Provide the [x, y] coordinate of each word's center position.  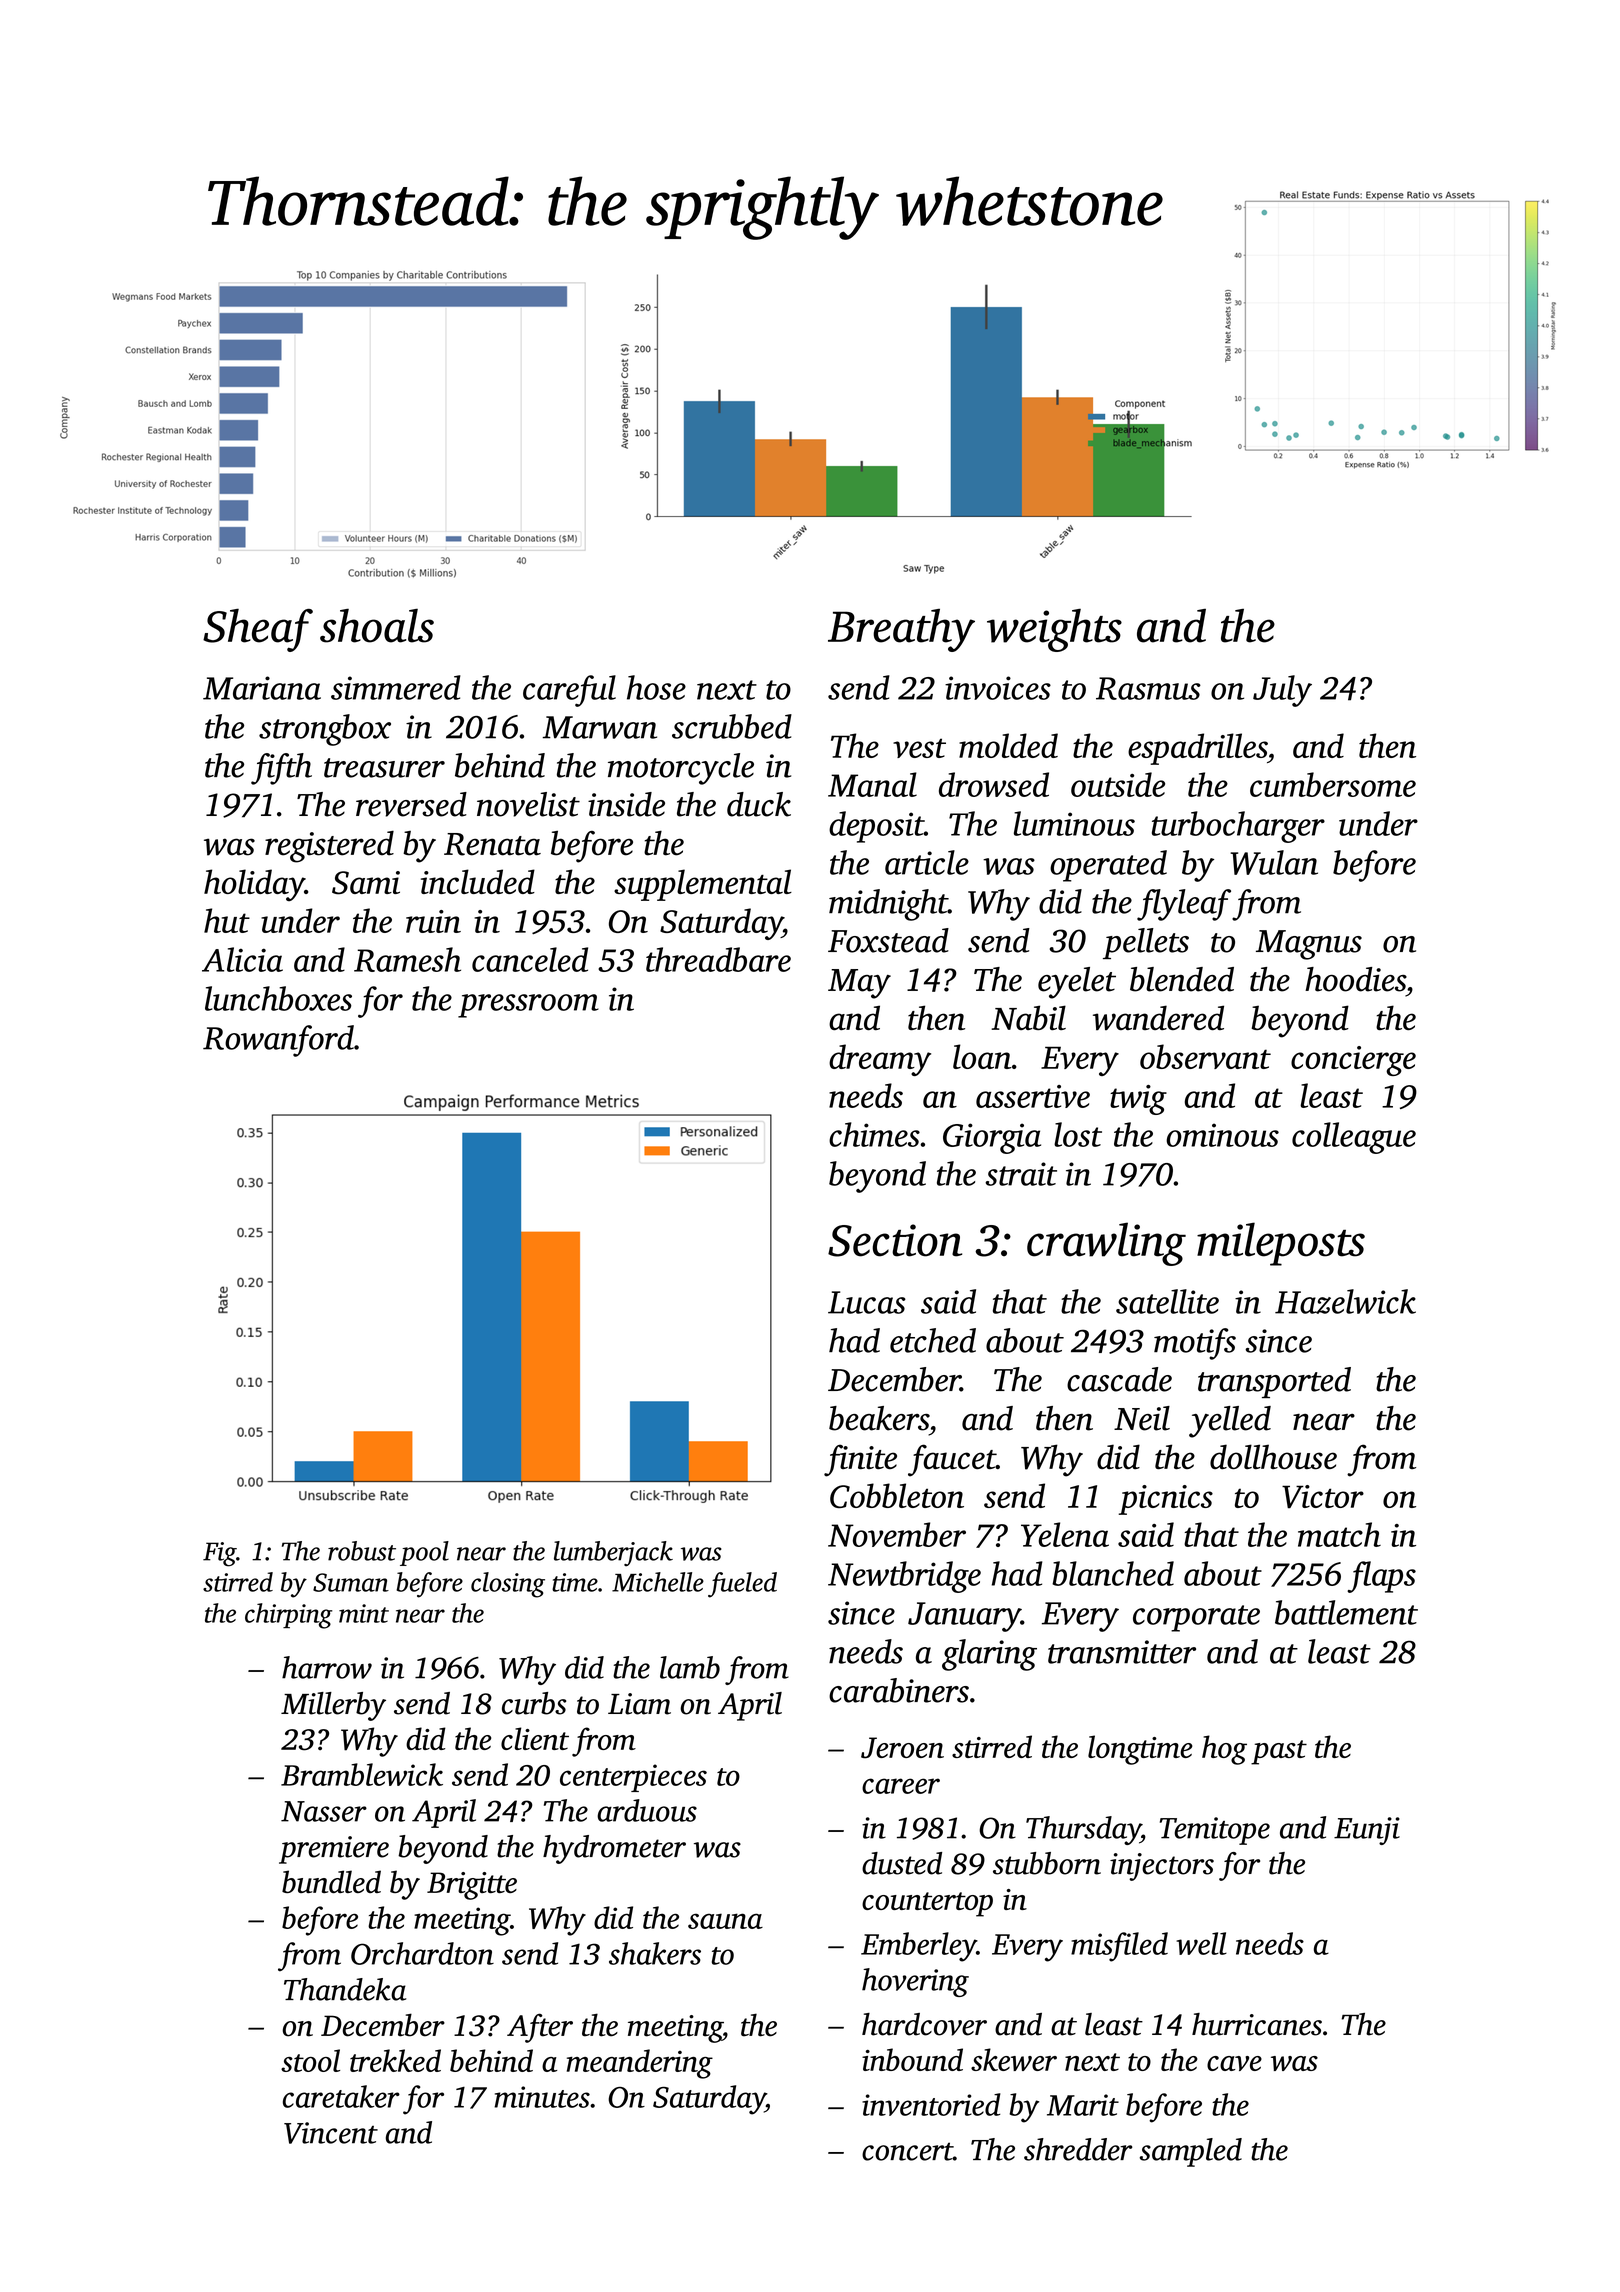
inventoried [931, 2104]
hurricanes [1257, 2024]
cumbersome [1333, 784]
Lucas [867, 1302]
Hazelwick [1345, 1301]
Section [895, 1240]
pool [424, 1553]
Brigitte [472, 1886]
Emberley [919, 1947]
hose [656, 687]
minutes [542, 2097]
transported [1274, 1382]
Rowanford [278, 1041]
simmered [396, 687]
